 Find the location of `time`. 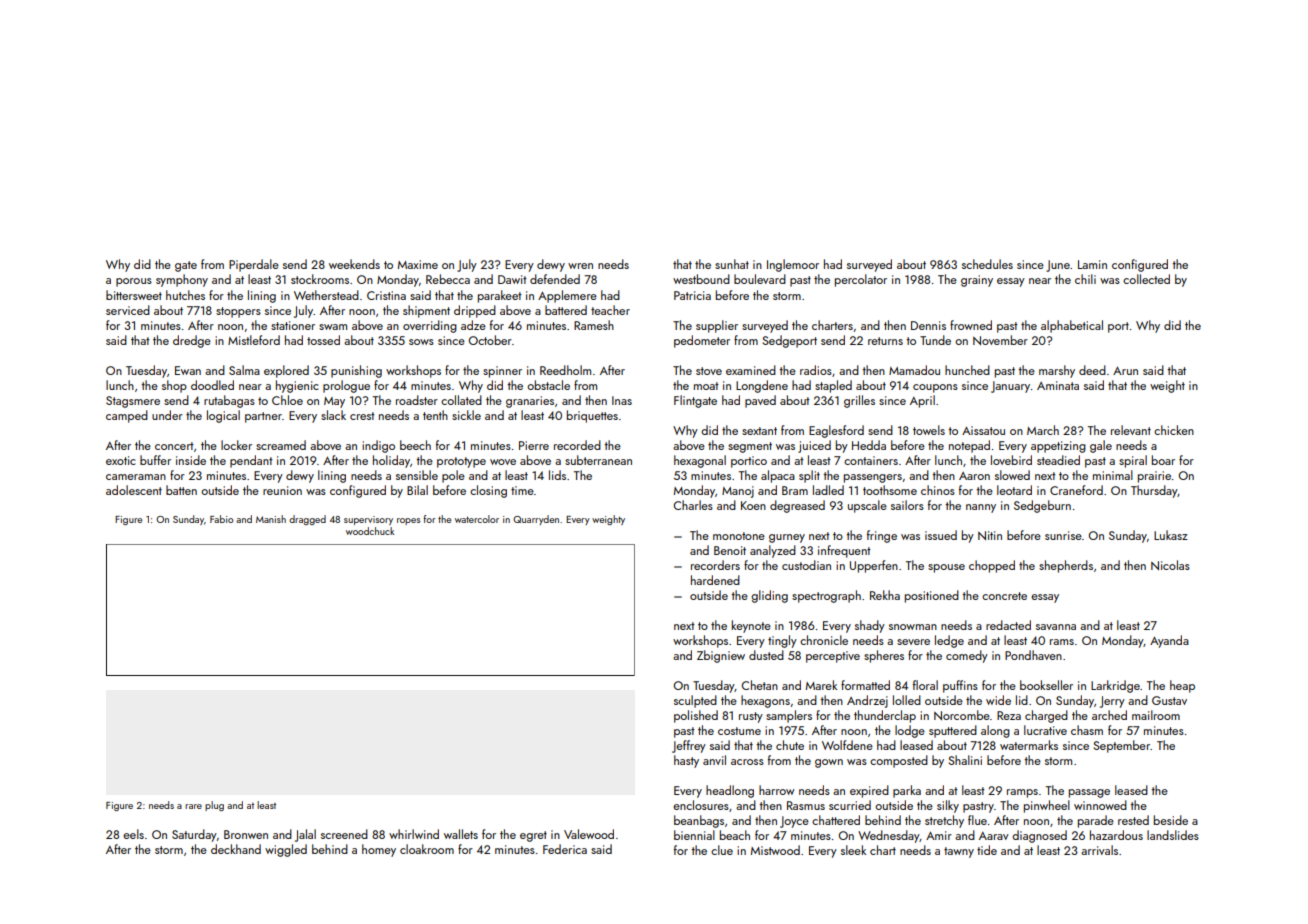

time is located at coordinates (522, 490).
